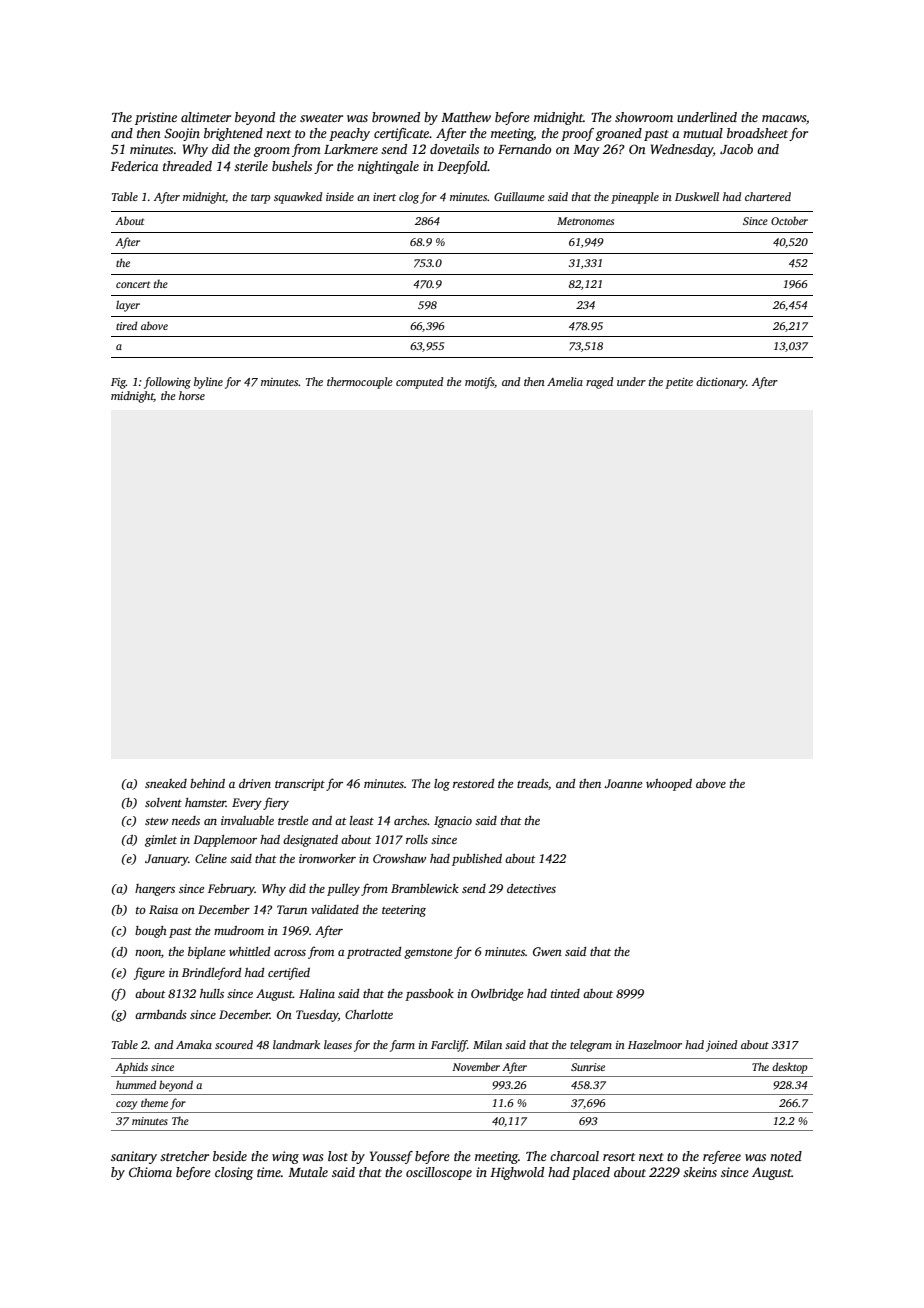  I want to click on dictionary, so click(721, 383).
